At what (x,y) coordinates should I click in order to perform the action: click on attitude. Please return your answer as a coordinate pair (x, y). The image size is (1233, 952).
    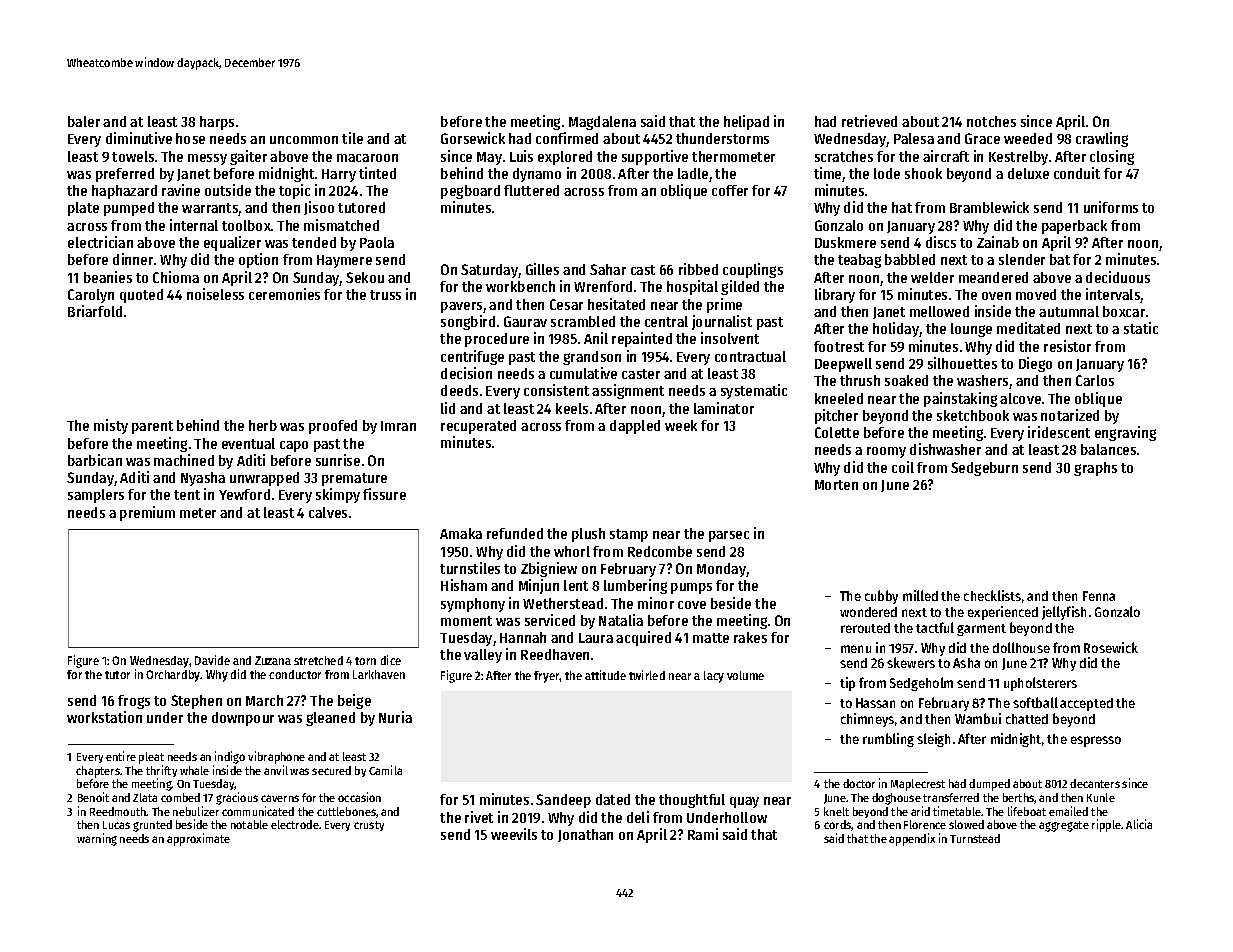
    Looking at the image, I should click on (605, 675).
